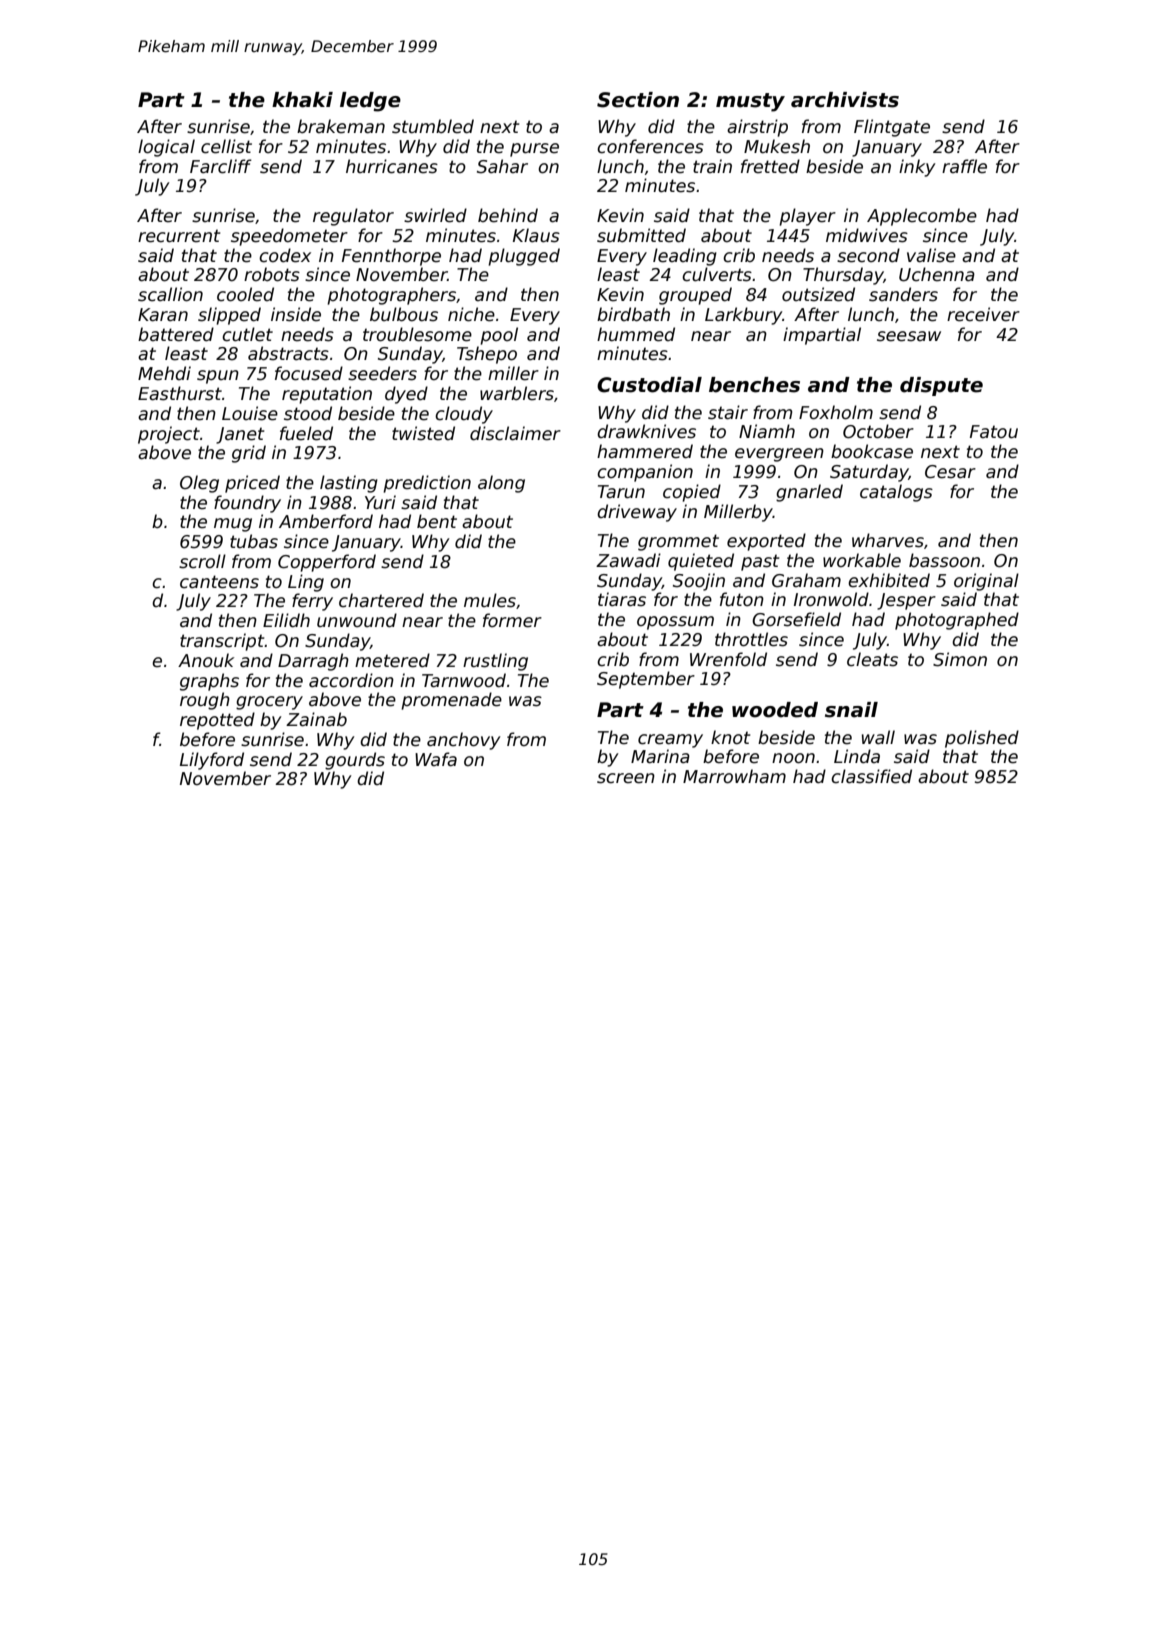  I want to click on mug, so click(233, 525).
